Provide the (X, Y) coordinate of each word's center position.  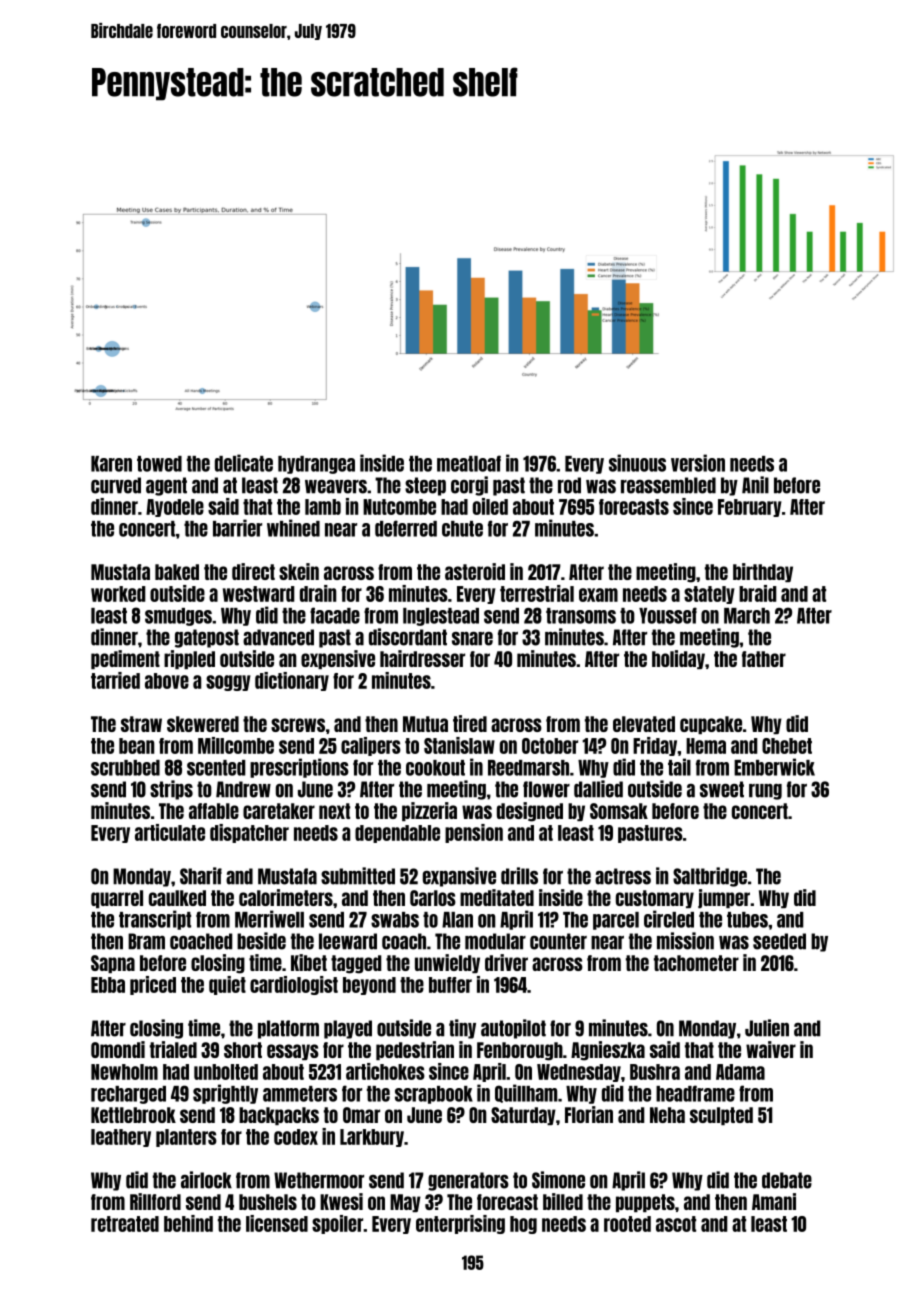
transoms (581, 616)
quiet (227, 985)
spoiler (338, 1224)
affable (214, 811)
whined (293, 528)
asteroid (475, 571)
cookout (435, 768)
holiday (678, 659)
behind (188, 1223)
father (764, 659)
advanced (278, 637)
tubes (747, 920)
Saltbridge (710, 877)
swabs (395, 920)
